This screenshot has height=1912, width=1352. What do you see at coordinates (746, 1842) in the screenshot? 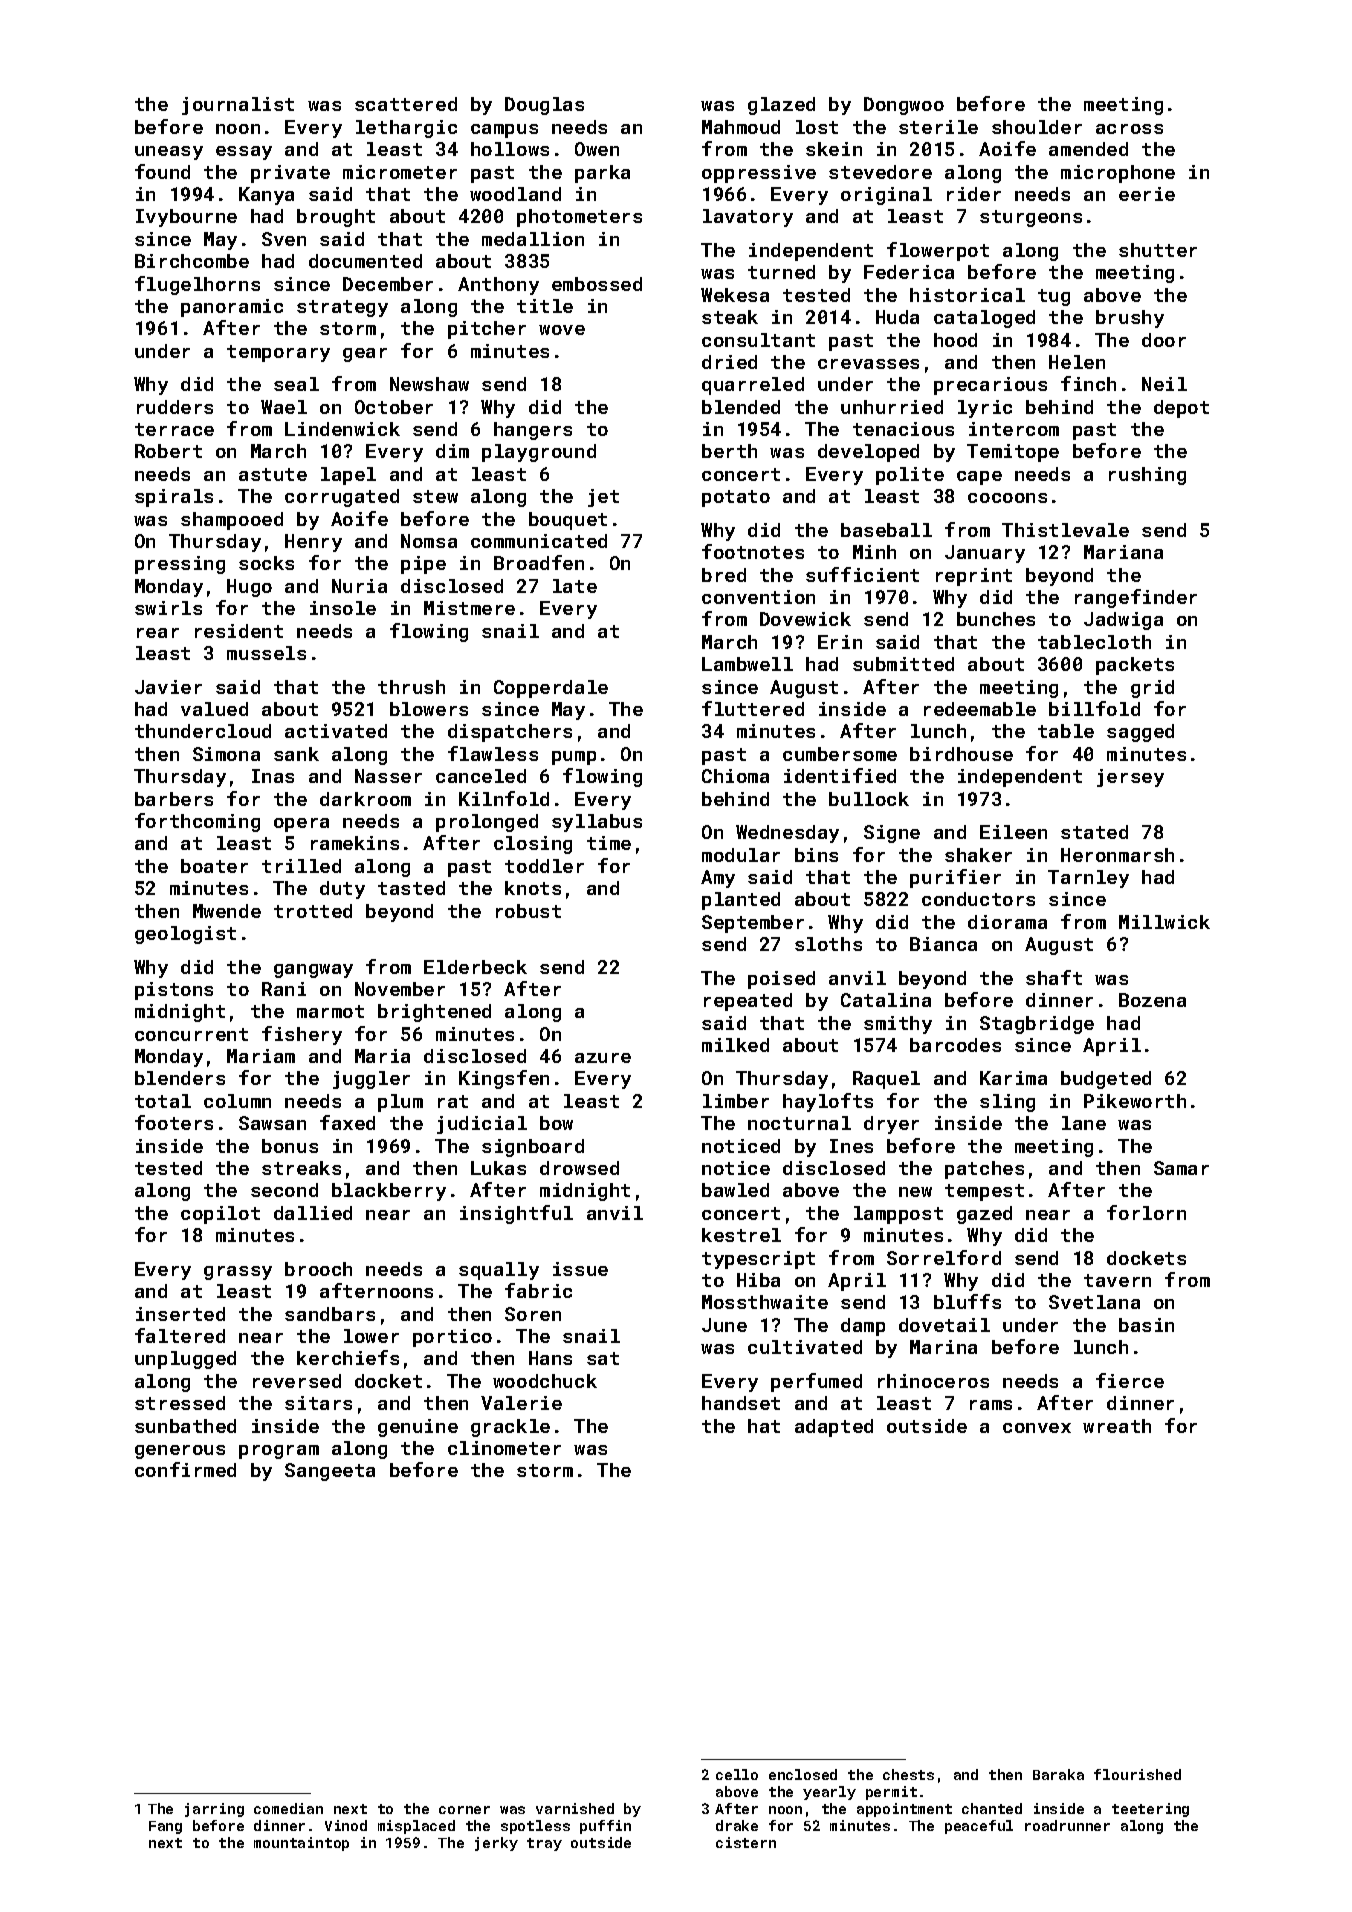
I see `cistern` at bounding box center [746, 1842].
